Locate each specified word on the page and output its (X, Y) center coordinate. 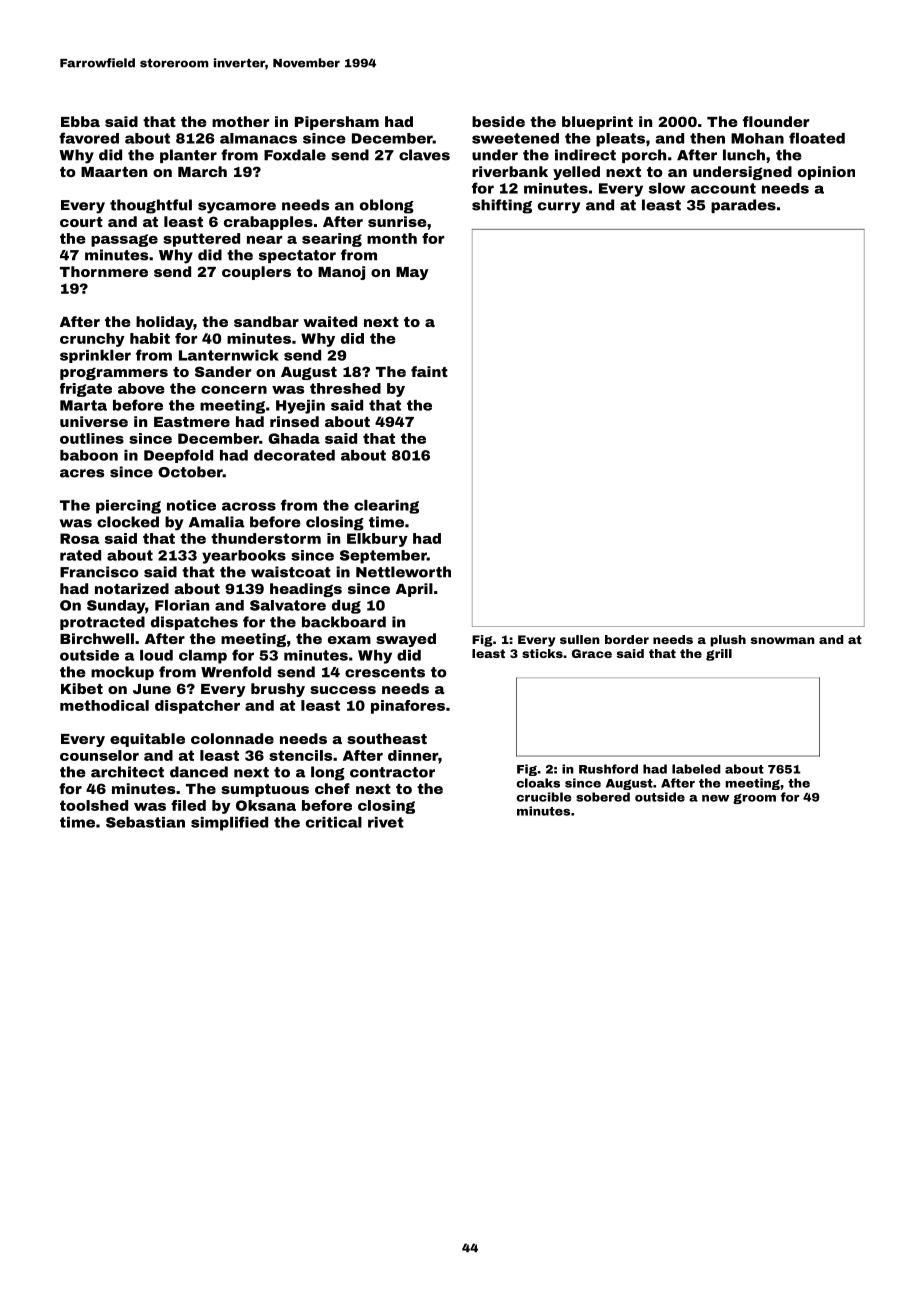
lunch (744, 155)
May (412, 273)
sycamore (237, 208)
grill (719, 655)
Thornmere (104, 271)
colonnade (232, 738)
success (343, 690)
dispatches (194, 623)
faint (429, 371)
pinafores (408, 707)
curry (559, 208)
